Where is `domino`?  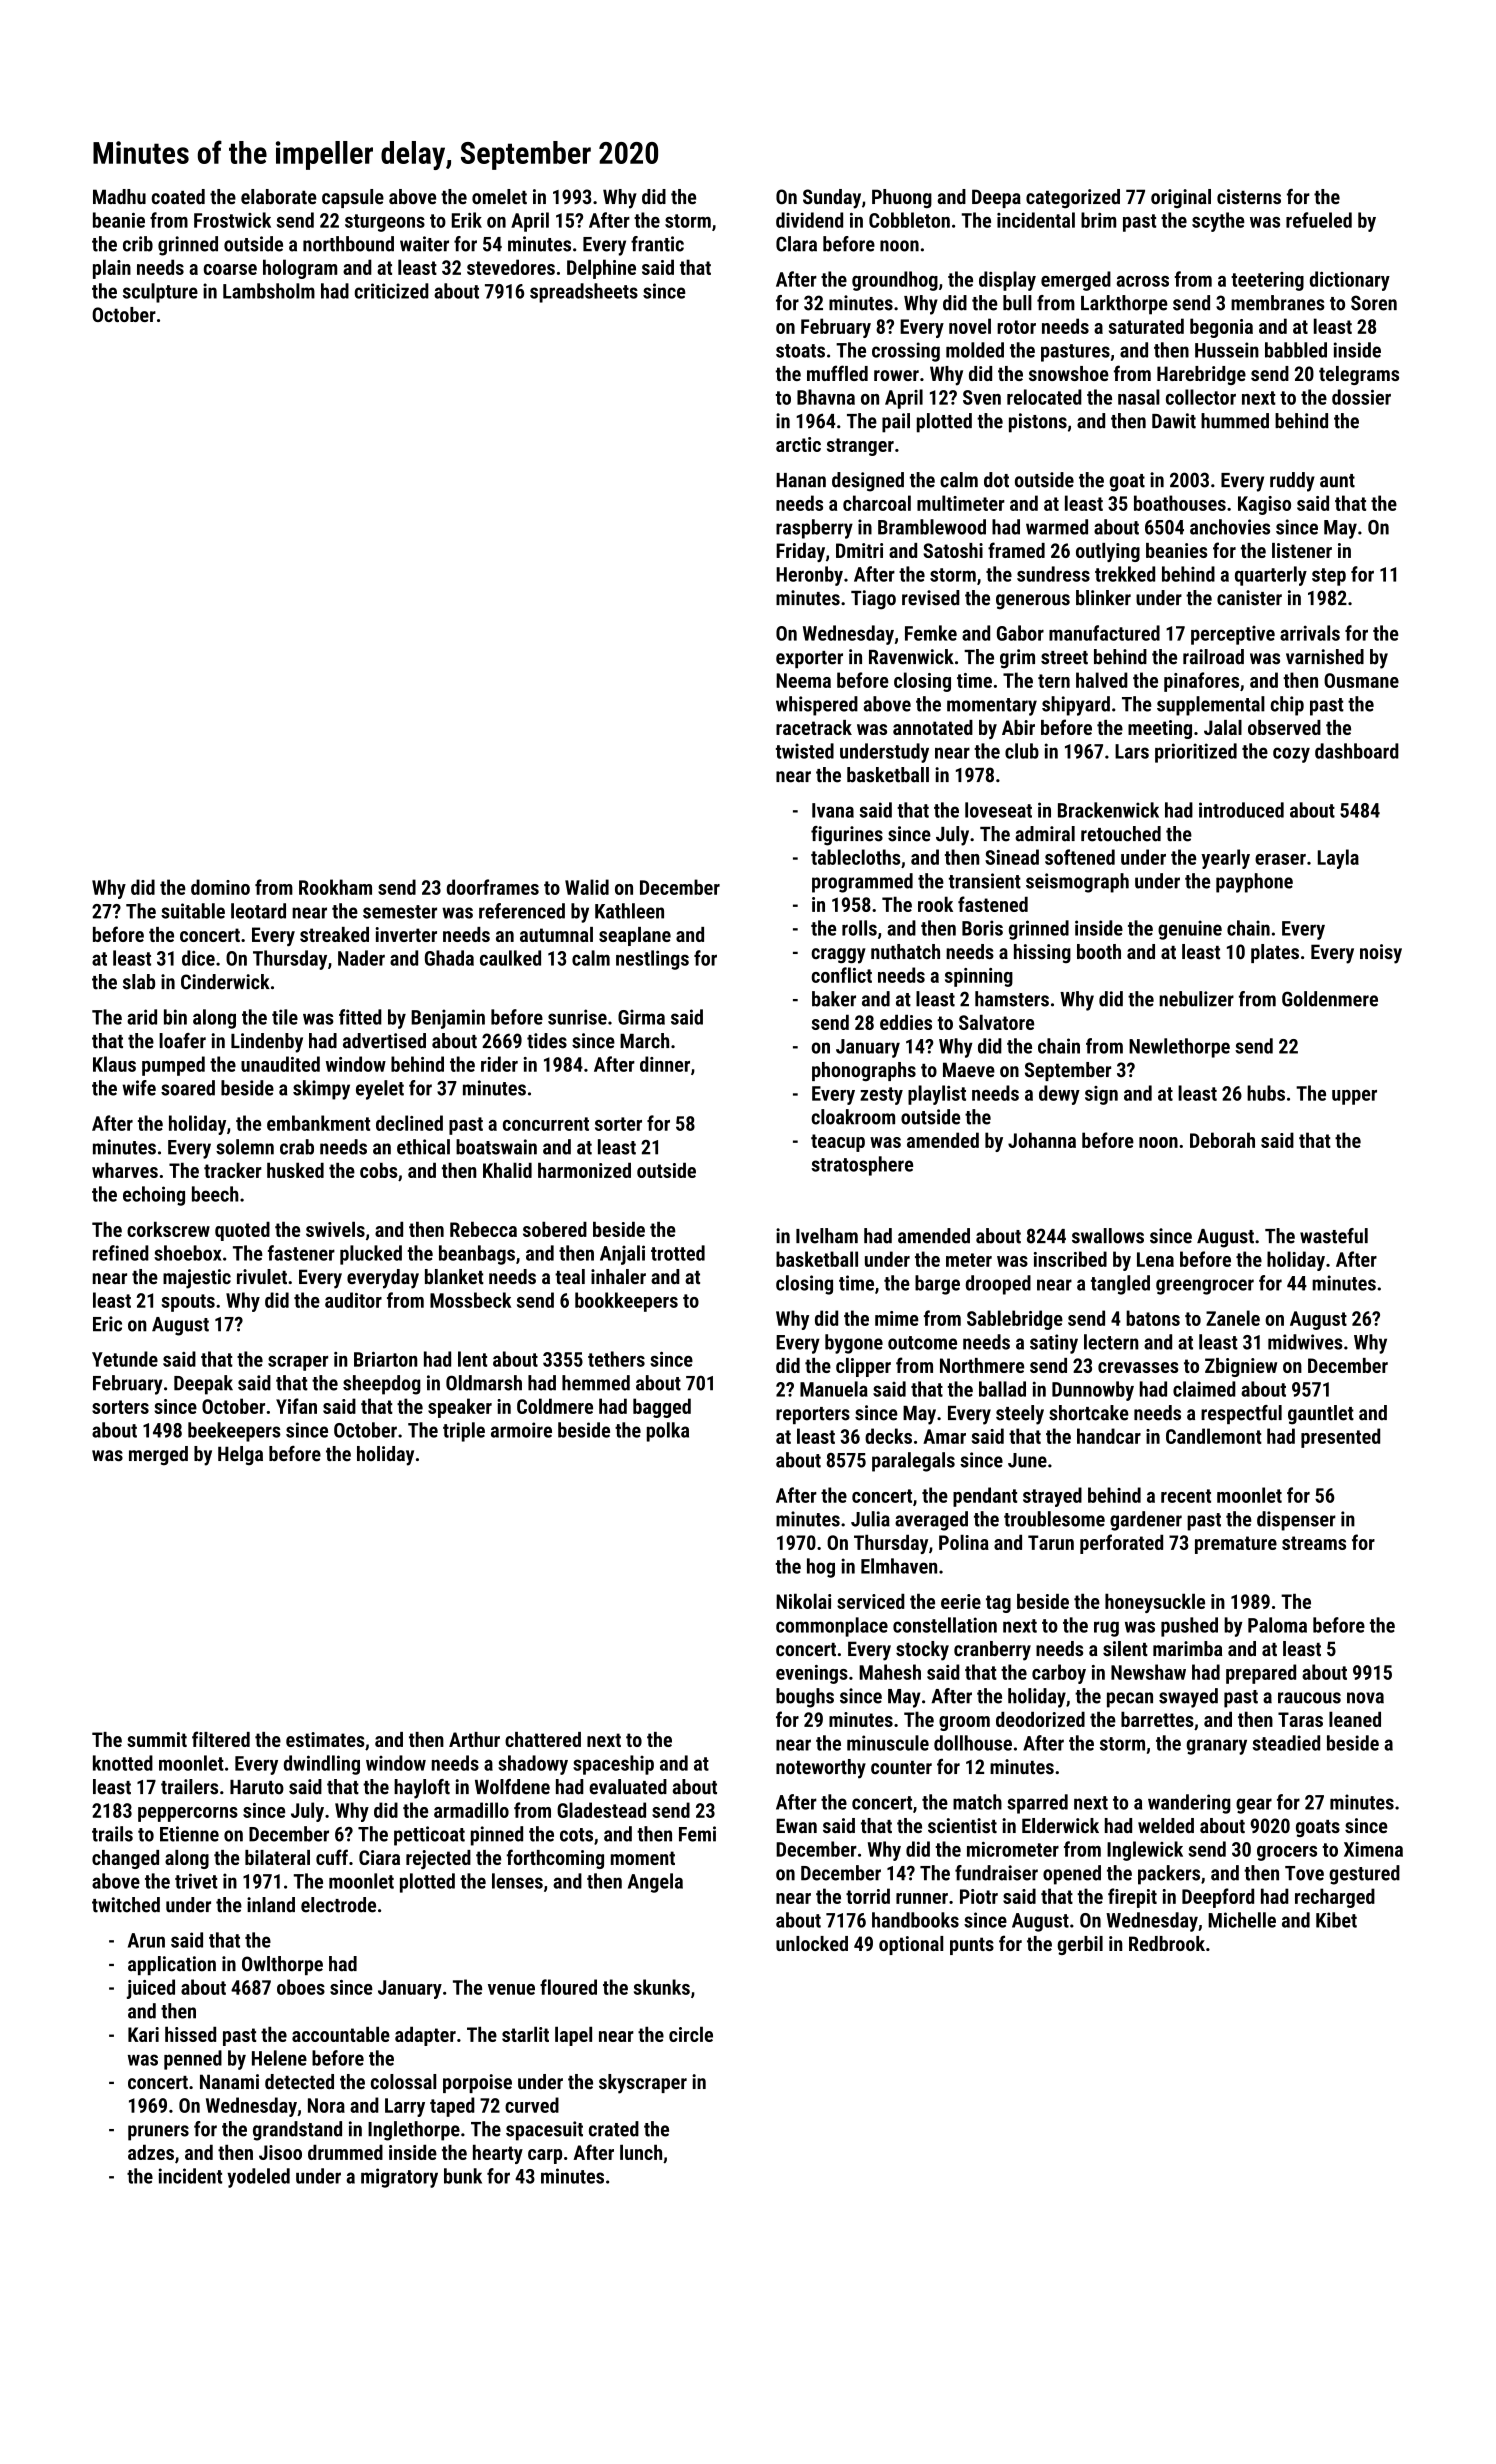 domino is located at coordinates (220, 887).
